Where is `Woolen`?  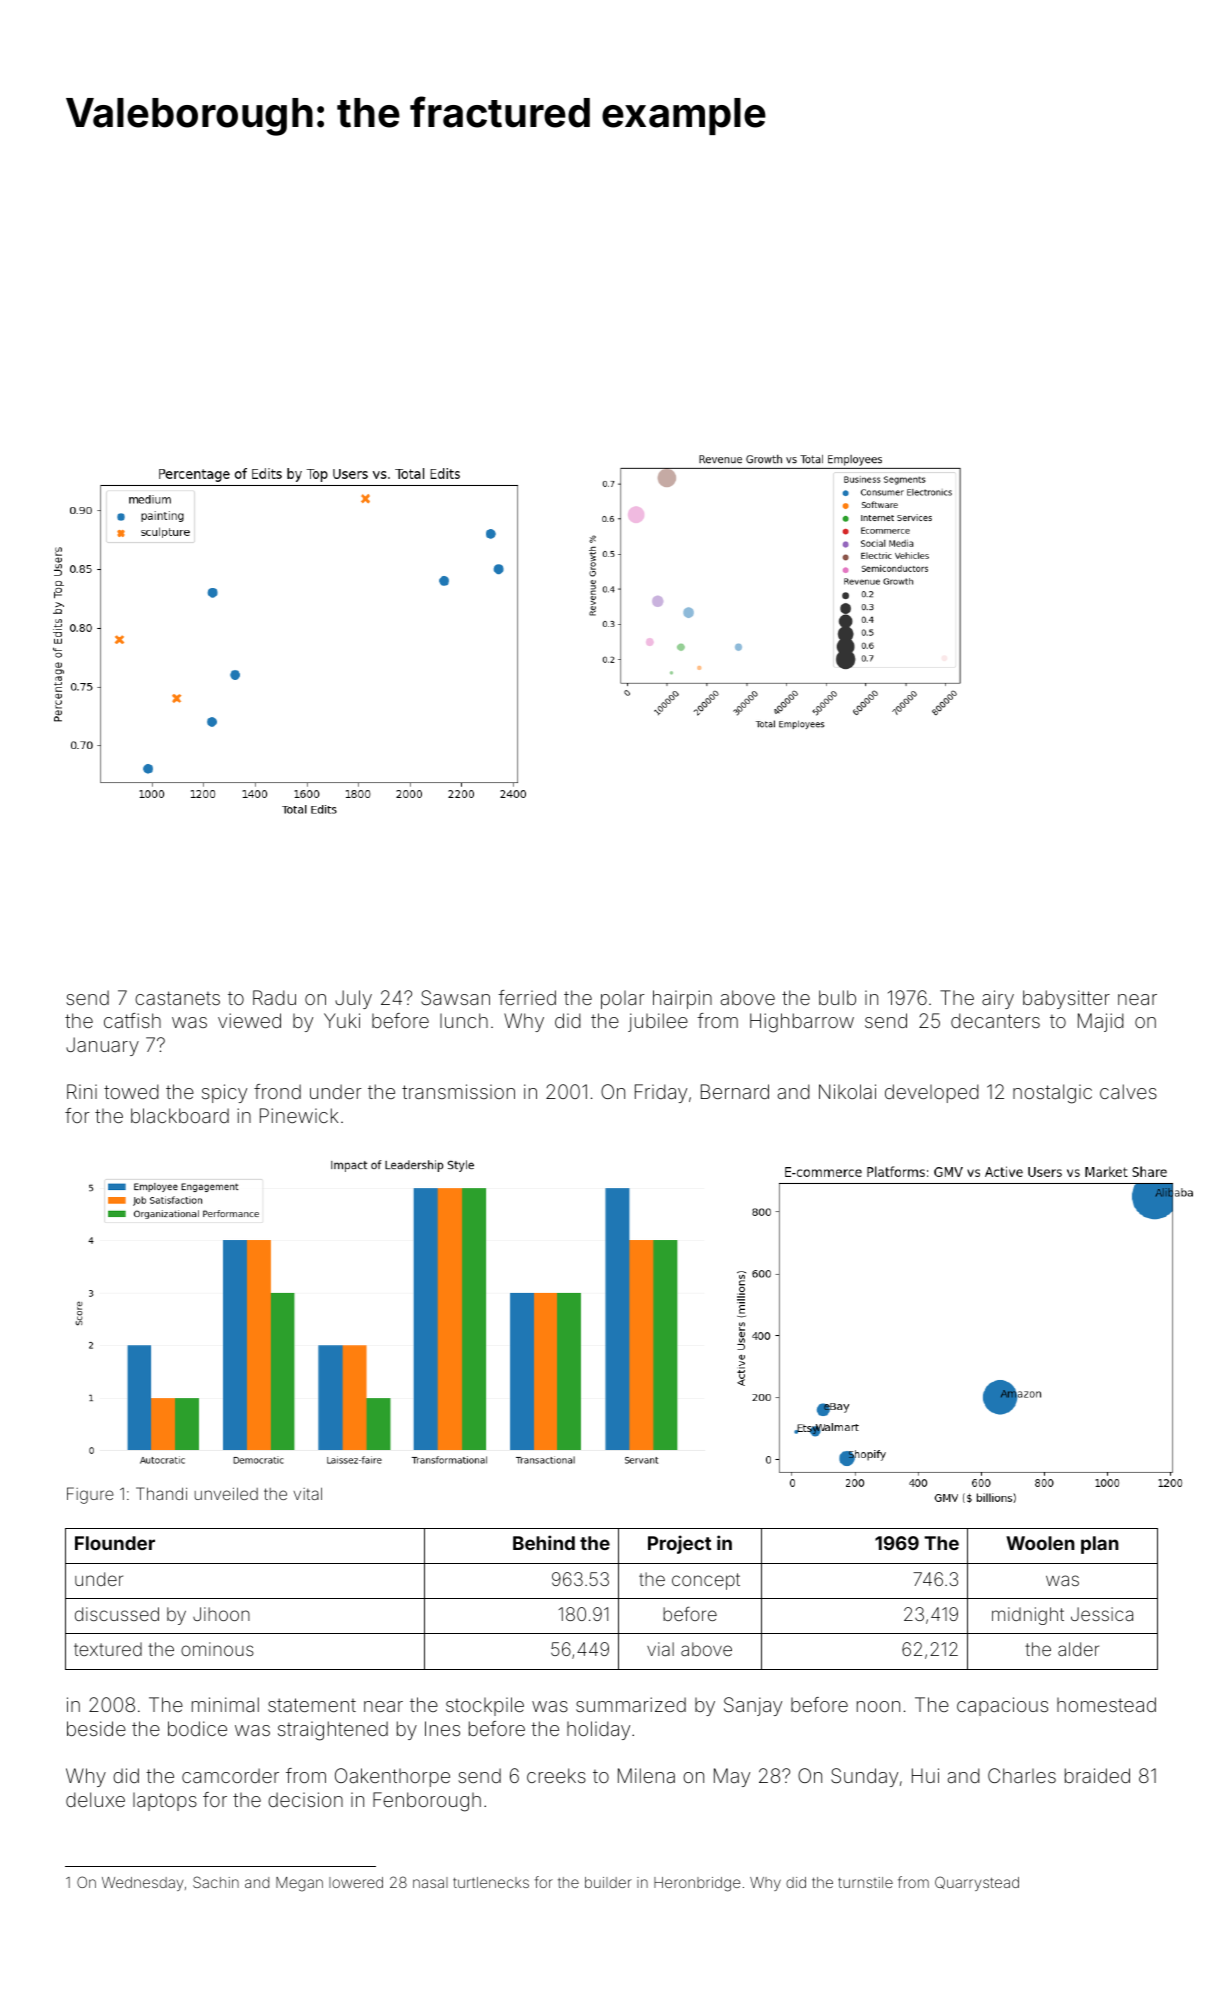
Woolen is located at coordinates (1040, 1543).
